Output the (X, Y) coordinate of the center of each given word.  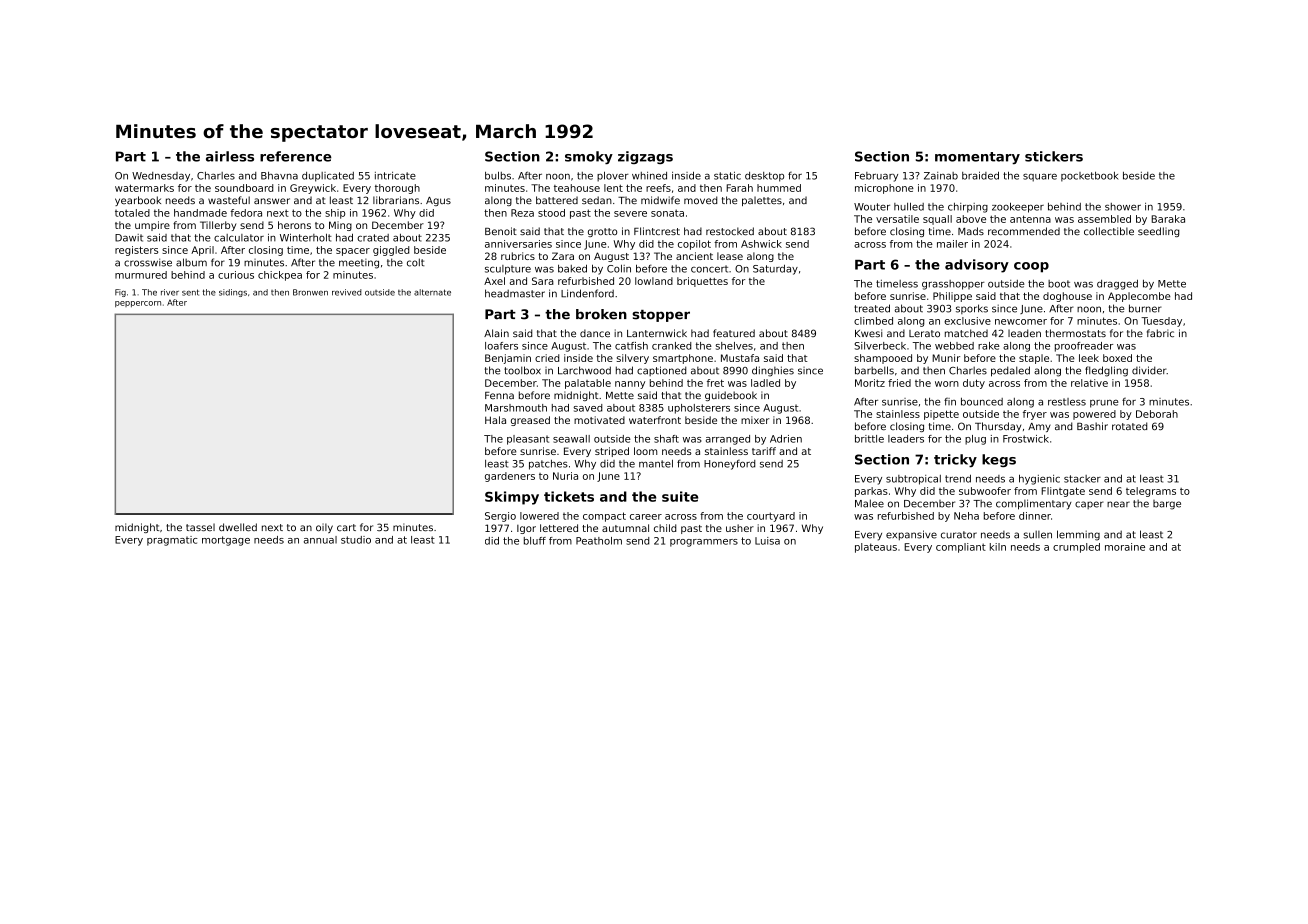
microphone (884, 189)
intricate (395, 176)
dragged (1117, 284)
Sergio (500, 517)
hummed (779, 188)
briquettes (702, 282)
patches (548, 465)
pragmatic (172, 541)
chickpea (280, 276)
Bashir (1092, 426)
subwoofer (985, 491)
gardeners (510, 477)
